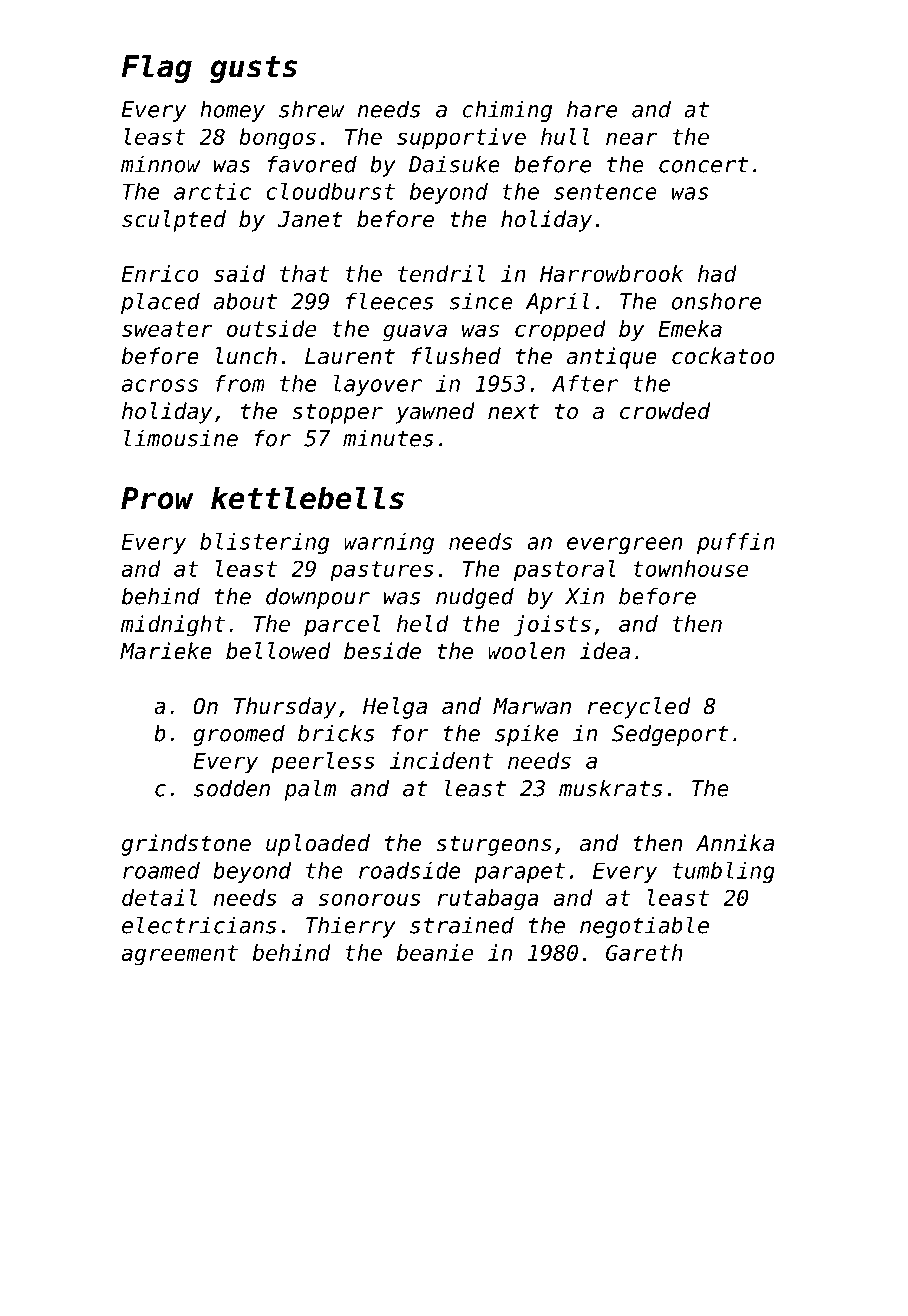 The width and height of the image is (908, 1316). I want to click on townhouse, so click(690, 568).
